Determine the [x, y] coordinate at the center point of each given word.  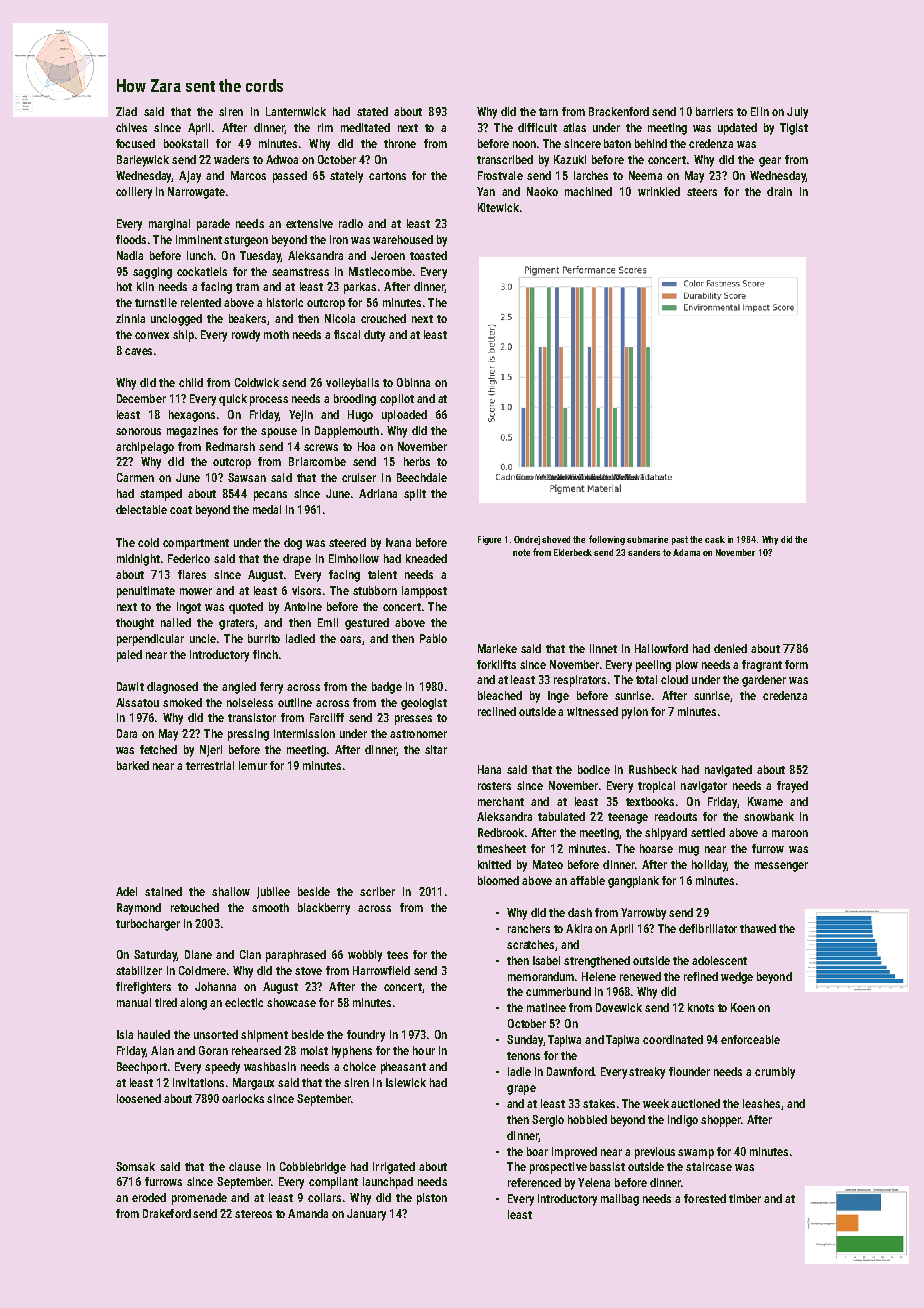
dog [293, 544]
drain [779, 191]
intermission [304, 733]
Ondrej [527, 540]
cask [715, 539]
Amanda [308, 1213]
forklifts [496, 664]
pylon [635, 713]
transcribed [505, 159]
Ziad [126, 111]
